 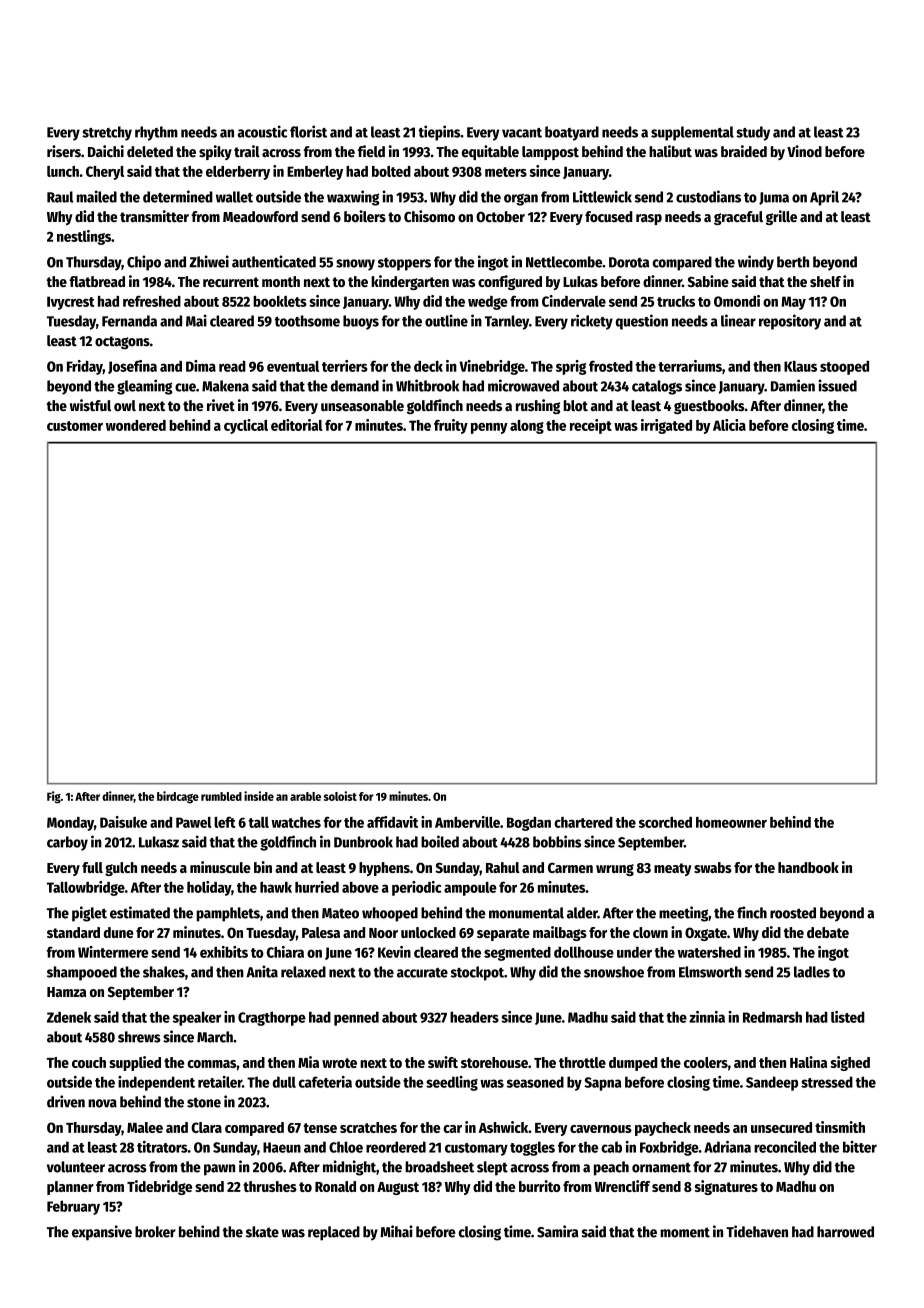 What do you see at coordinates (467, 822) in the page?
I see `Amberville` at bounding box center [467, 822].
